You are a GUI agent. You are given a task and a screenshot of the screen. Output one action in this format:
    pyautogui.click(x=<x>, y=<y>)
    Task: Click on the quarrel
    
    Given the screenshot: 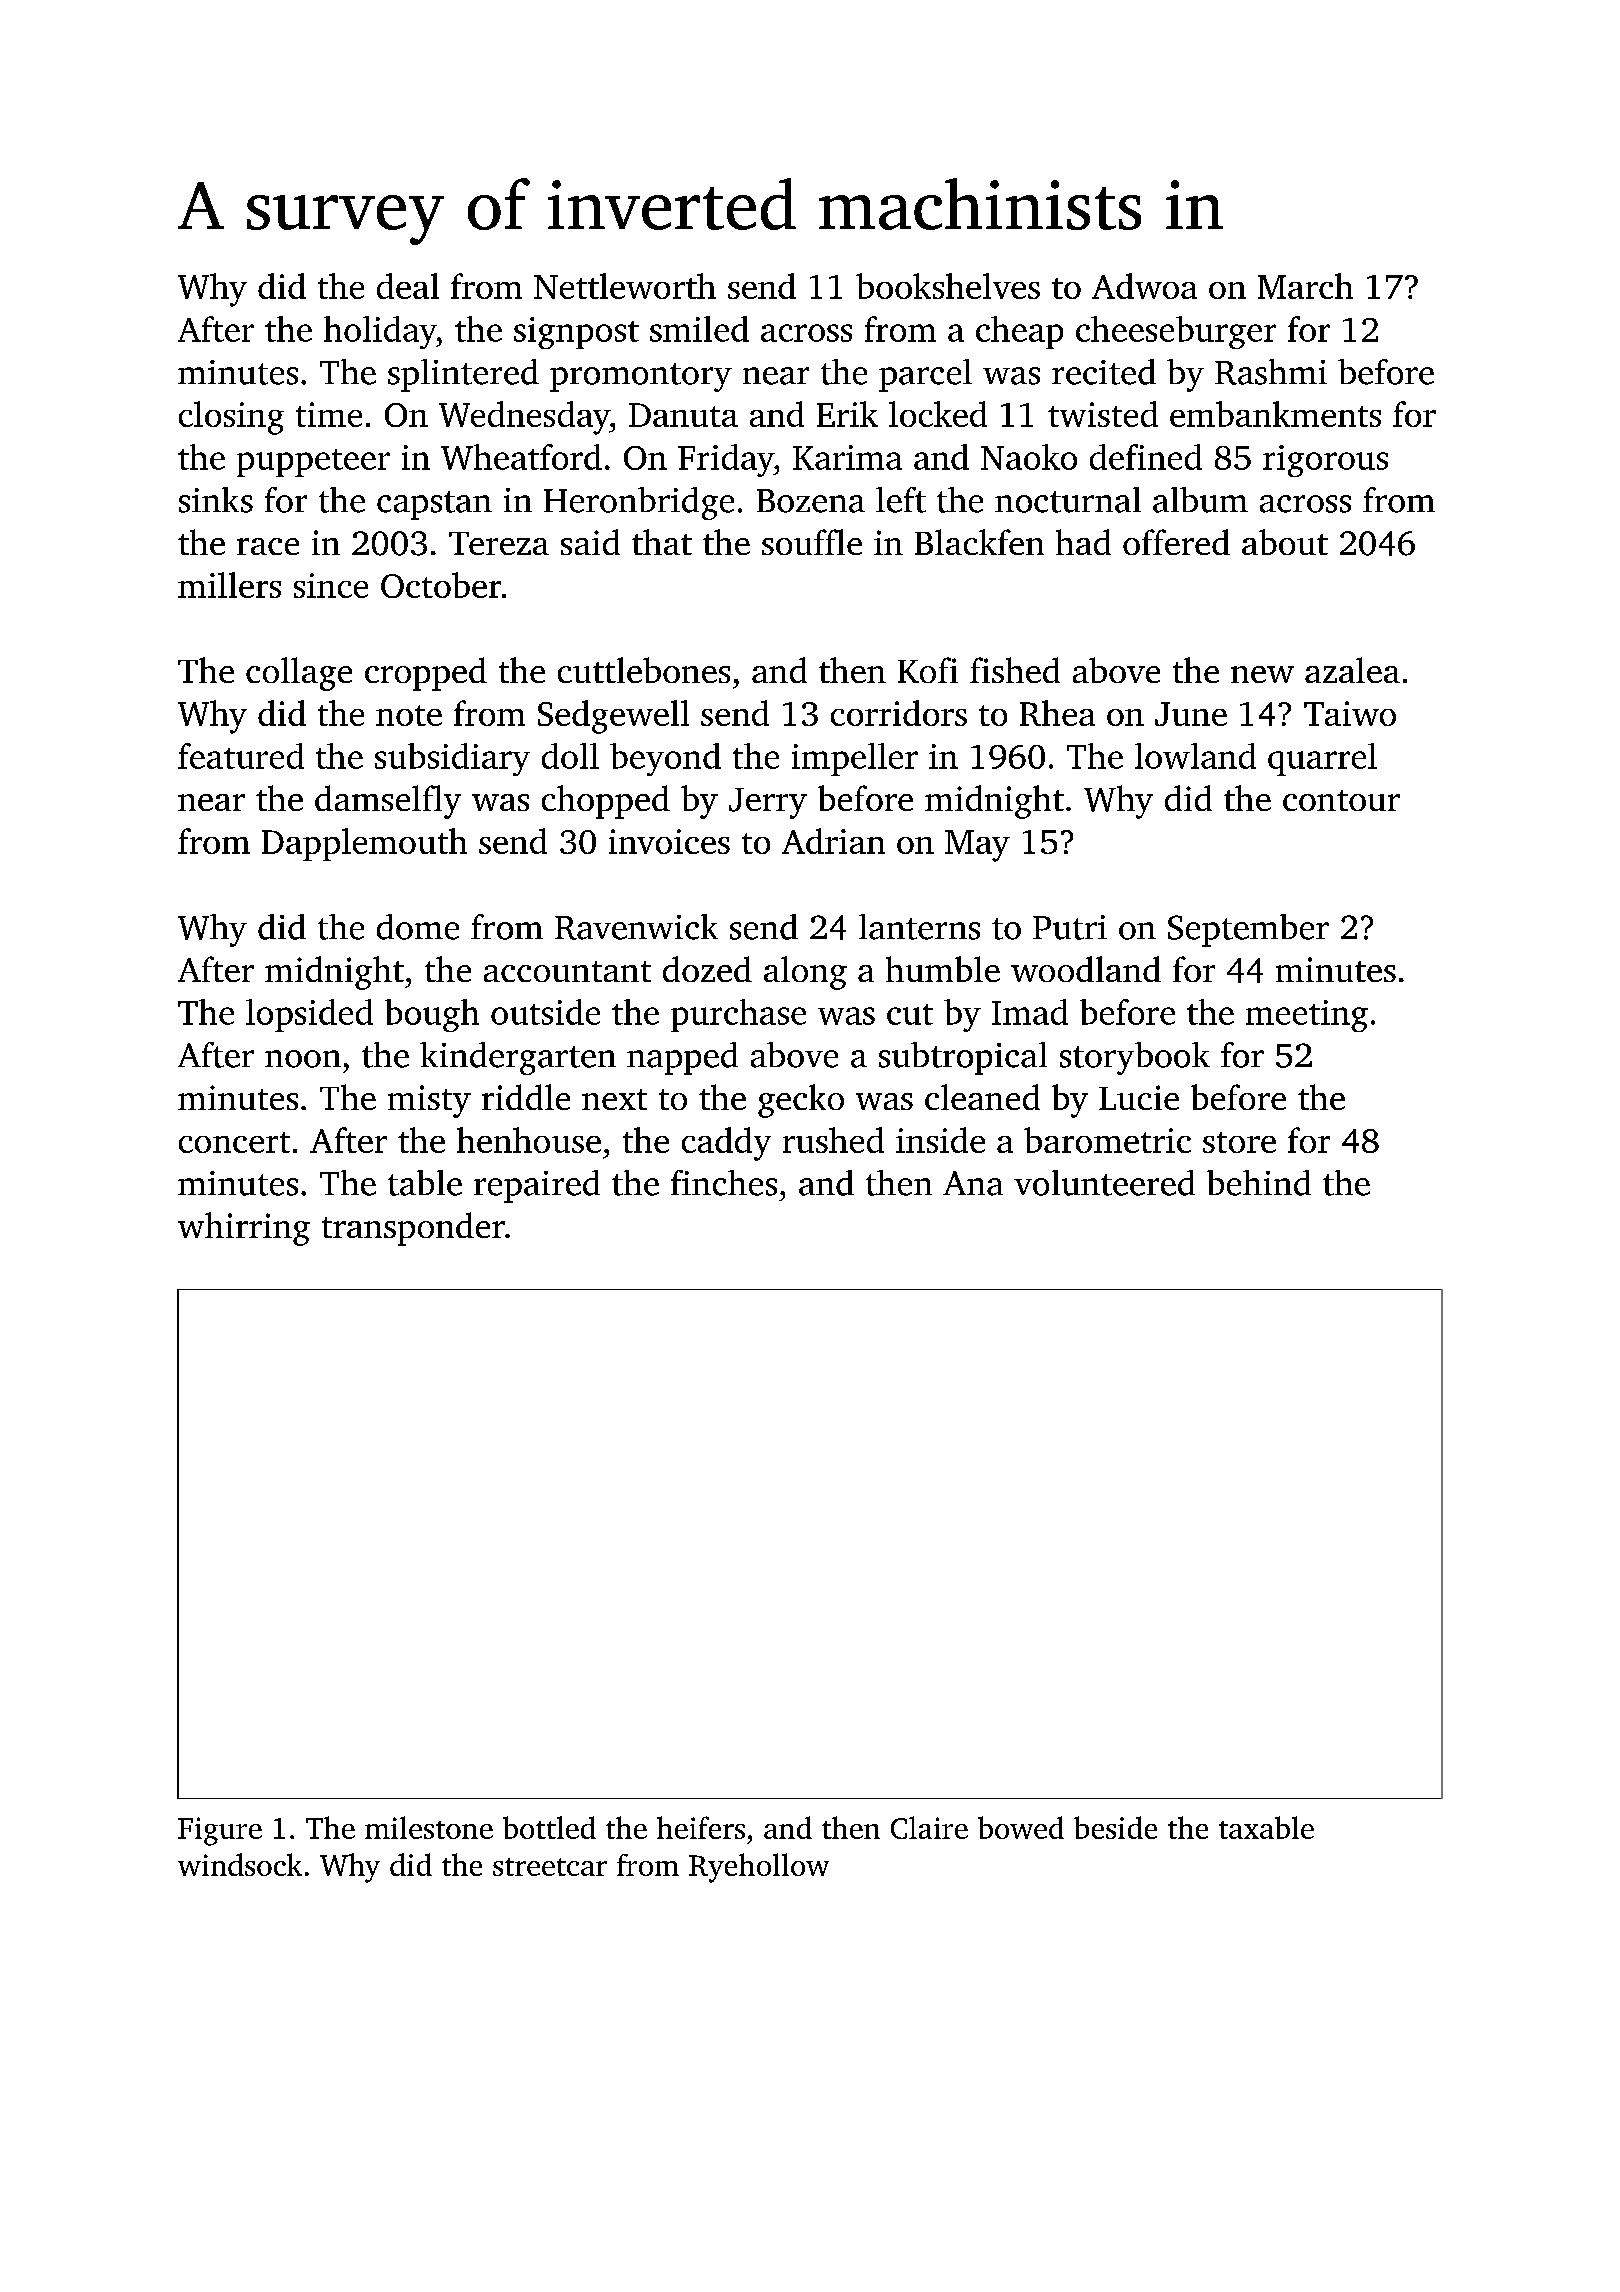 What is the action you would take?
    pyautogui.click(x=1322, y=759)
